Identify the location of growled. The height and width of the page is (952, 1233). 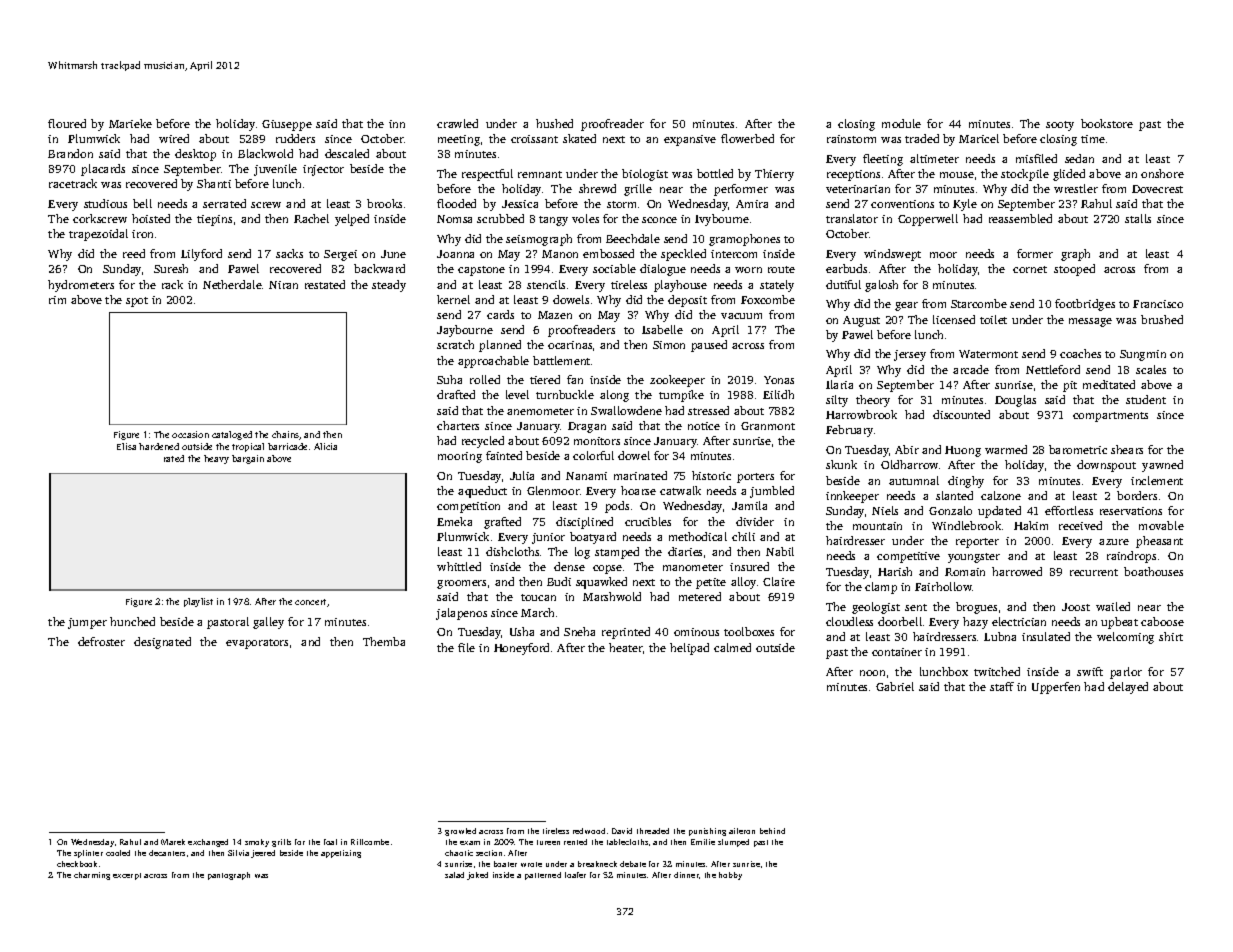
(460, 832).
